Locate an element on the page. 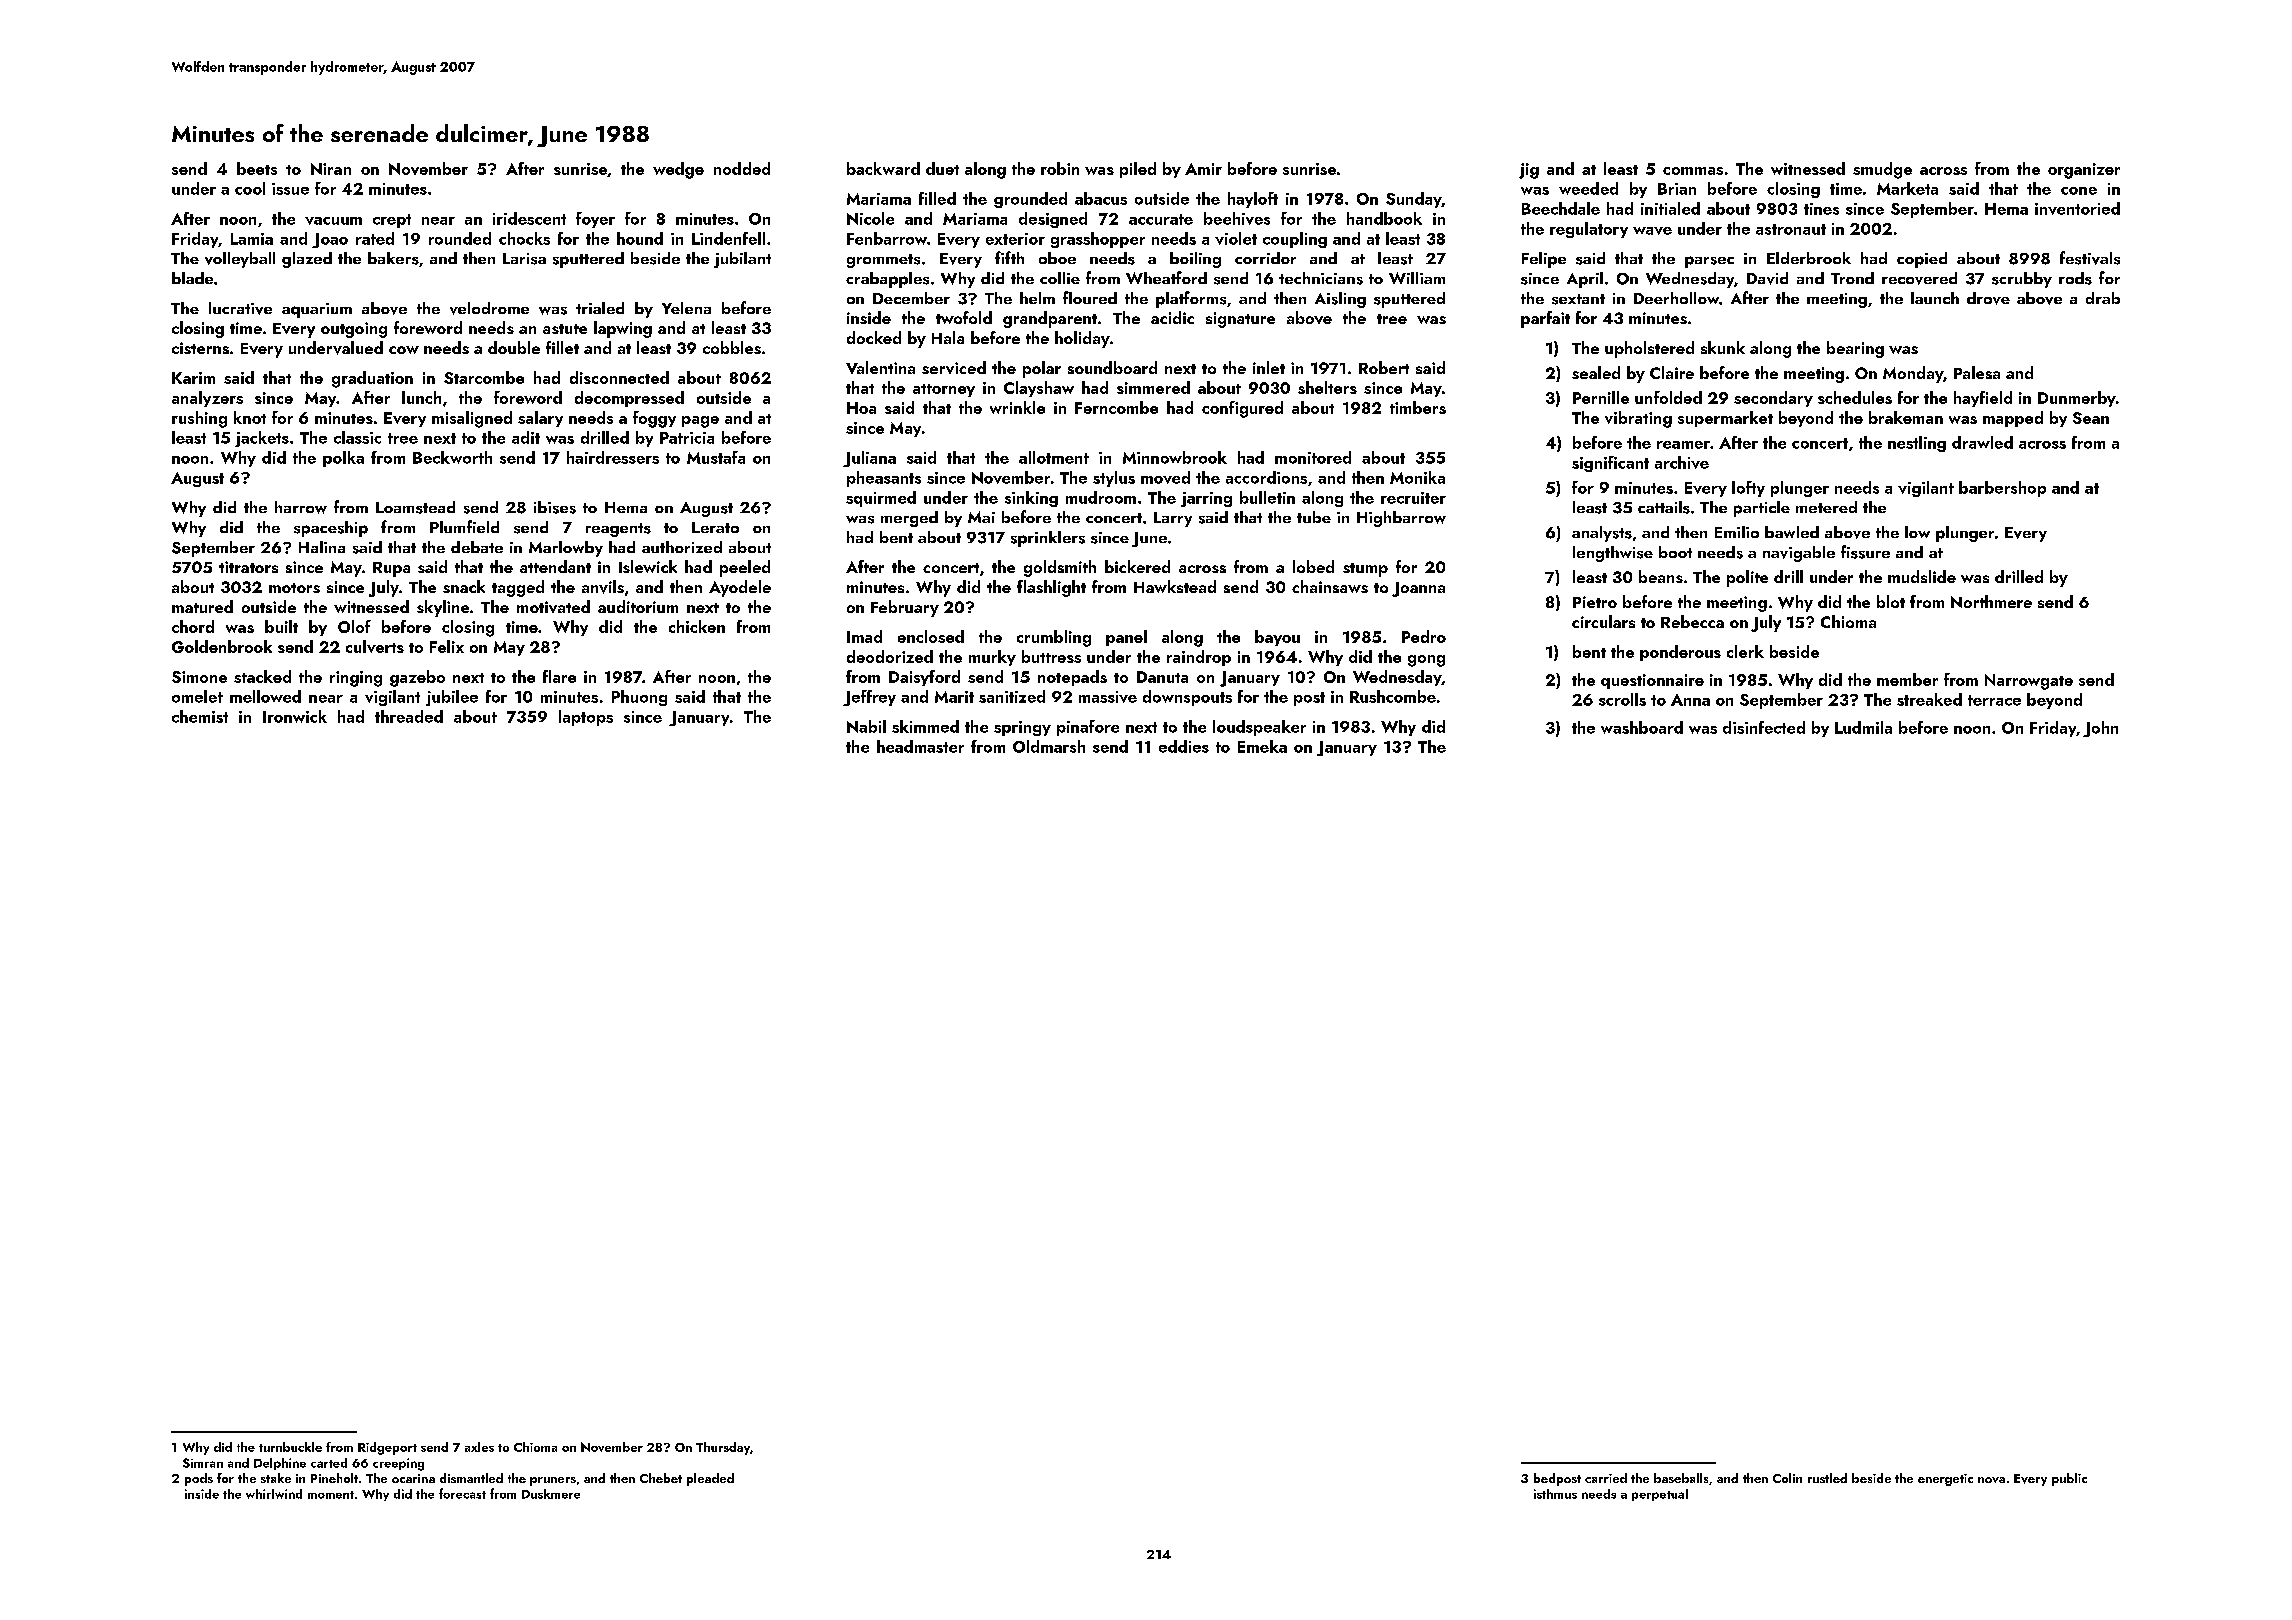  Niran is located at coordinates (331, 169).
